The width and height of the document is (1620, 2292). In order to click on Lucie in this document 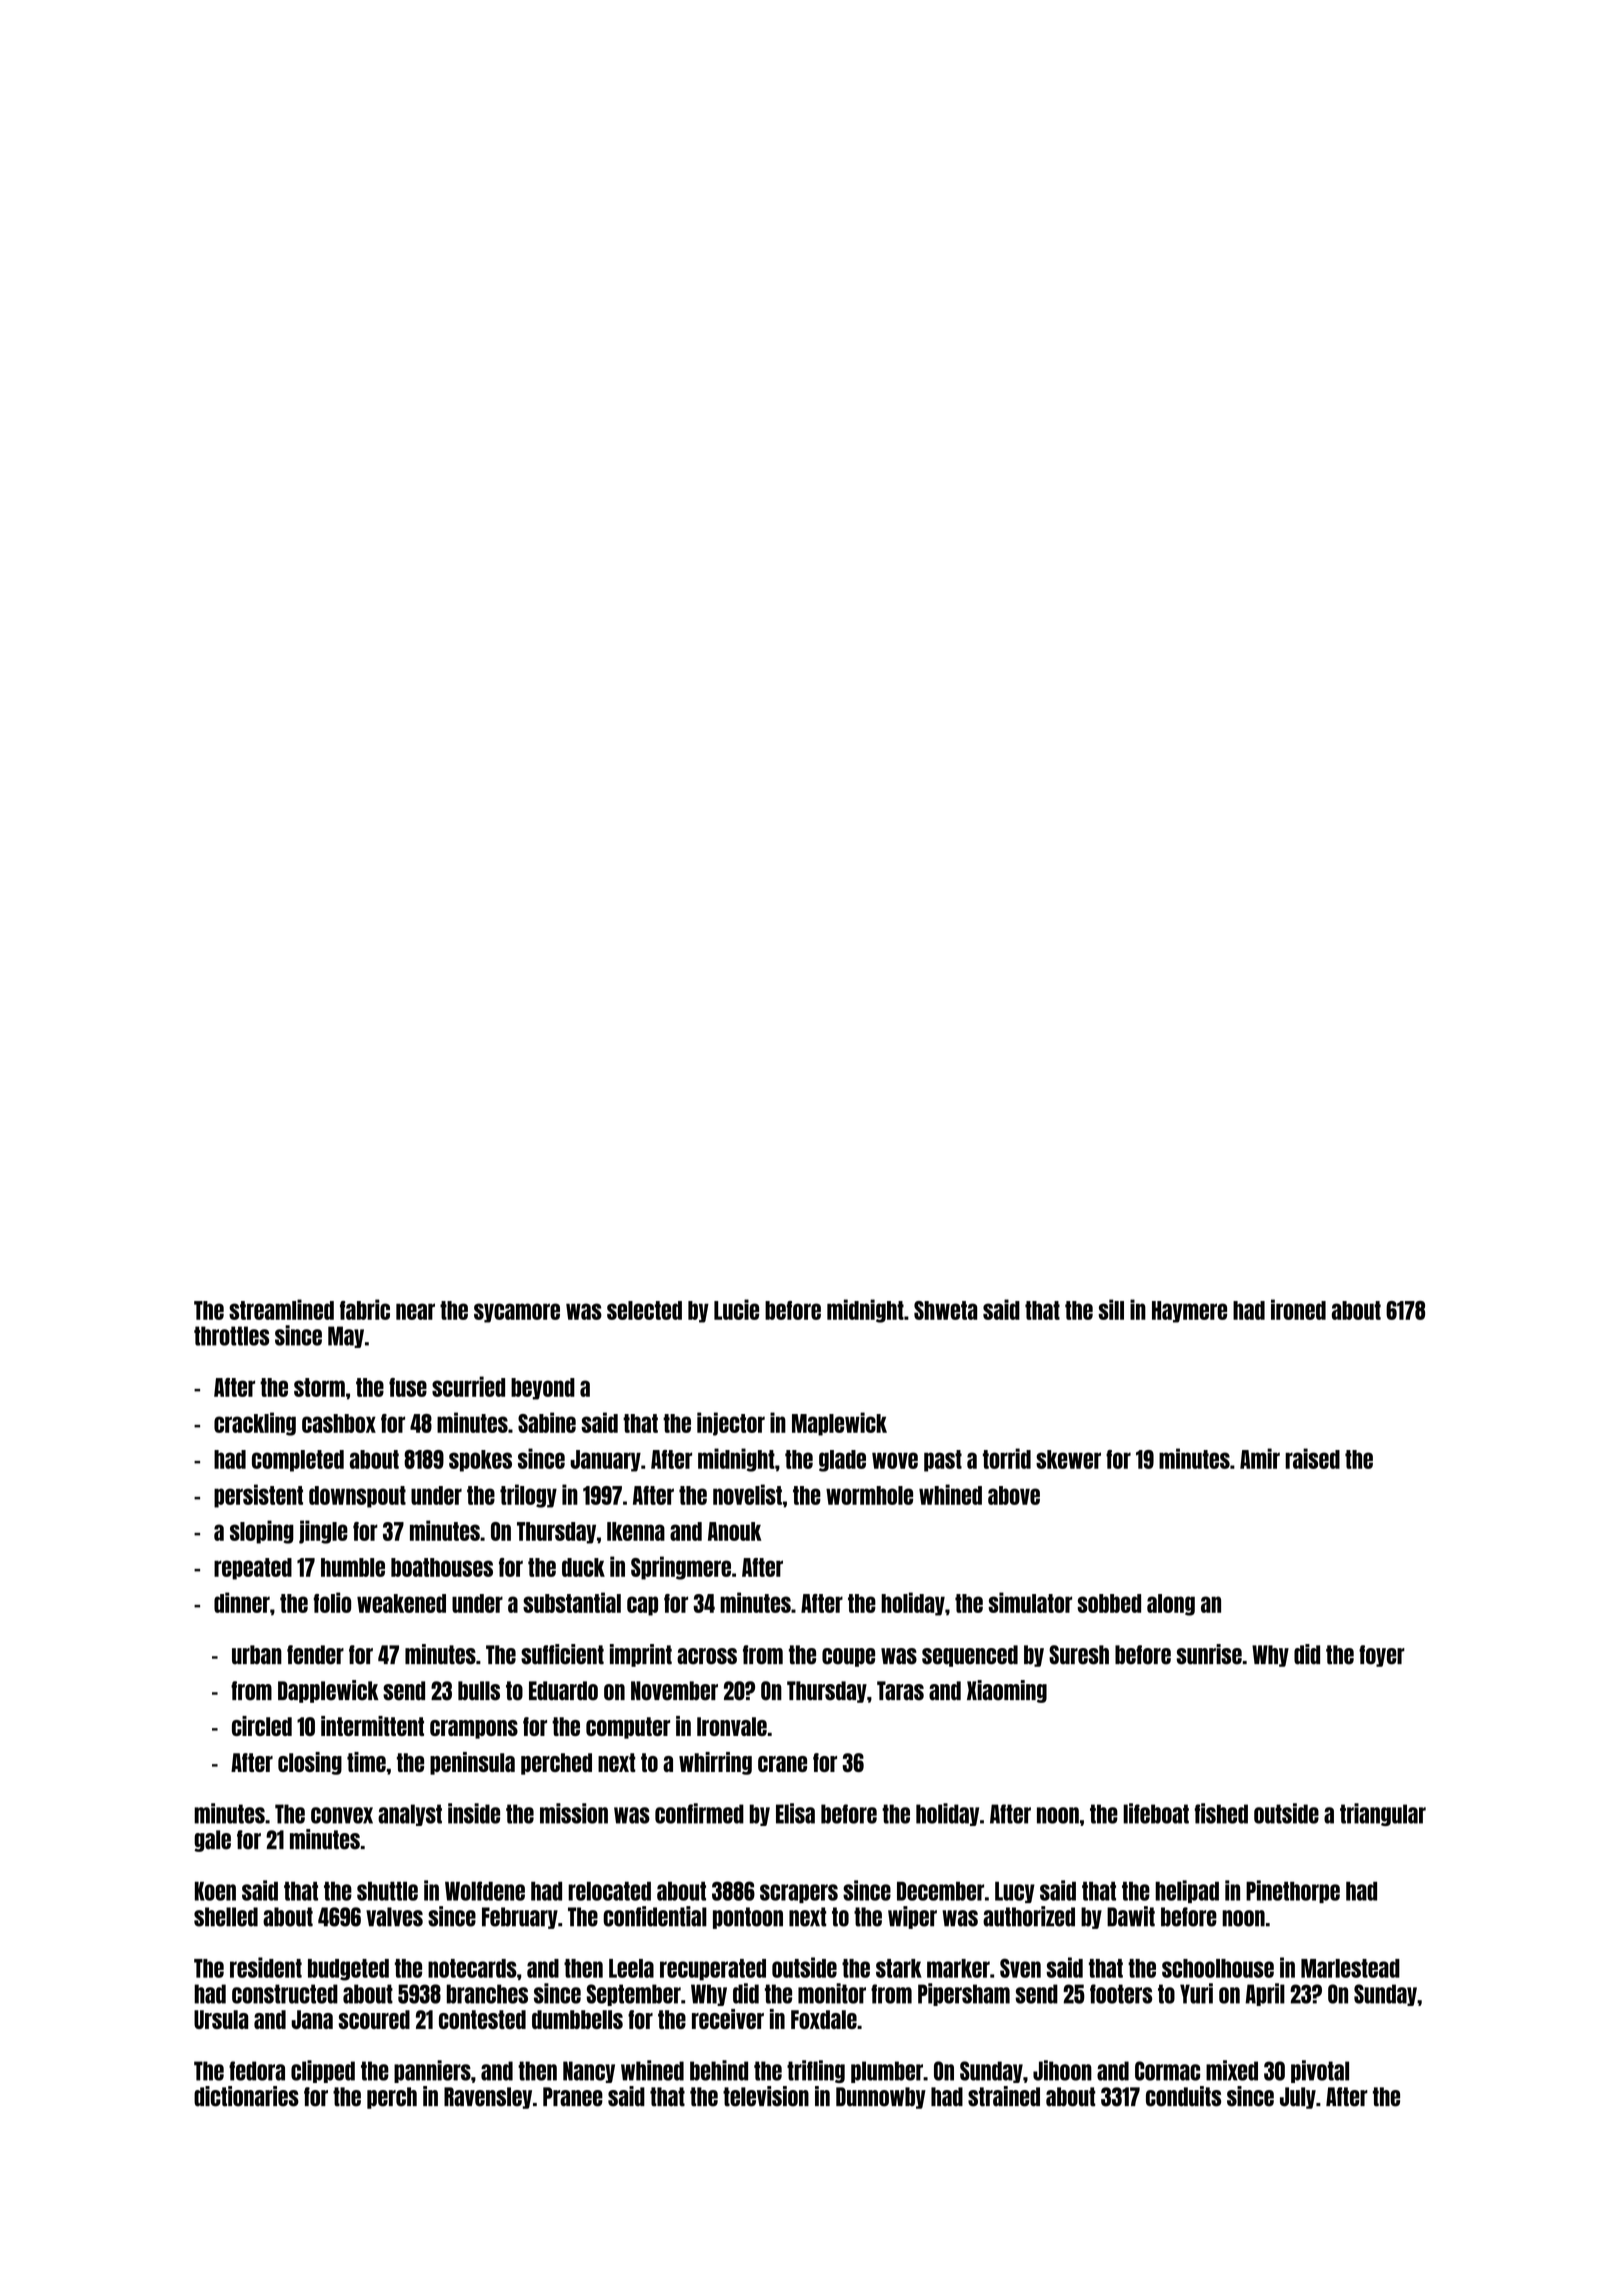, I will do `click(736, 1309)`.
